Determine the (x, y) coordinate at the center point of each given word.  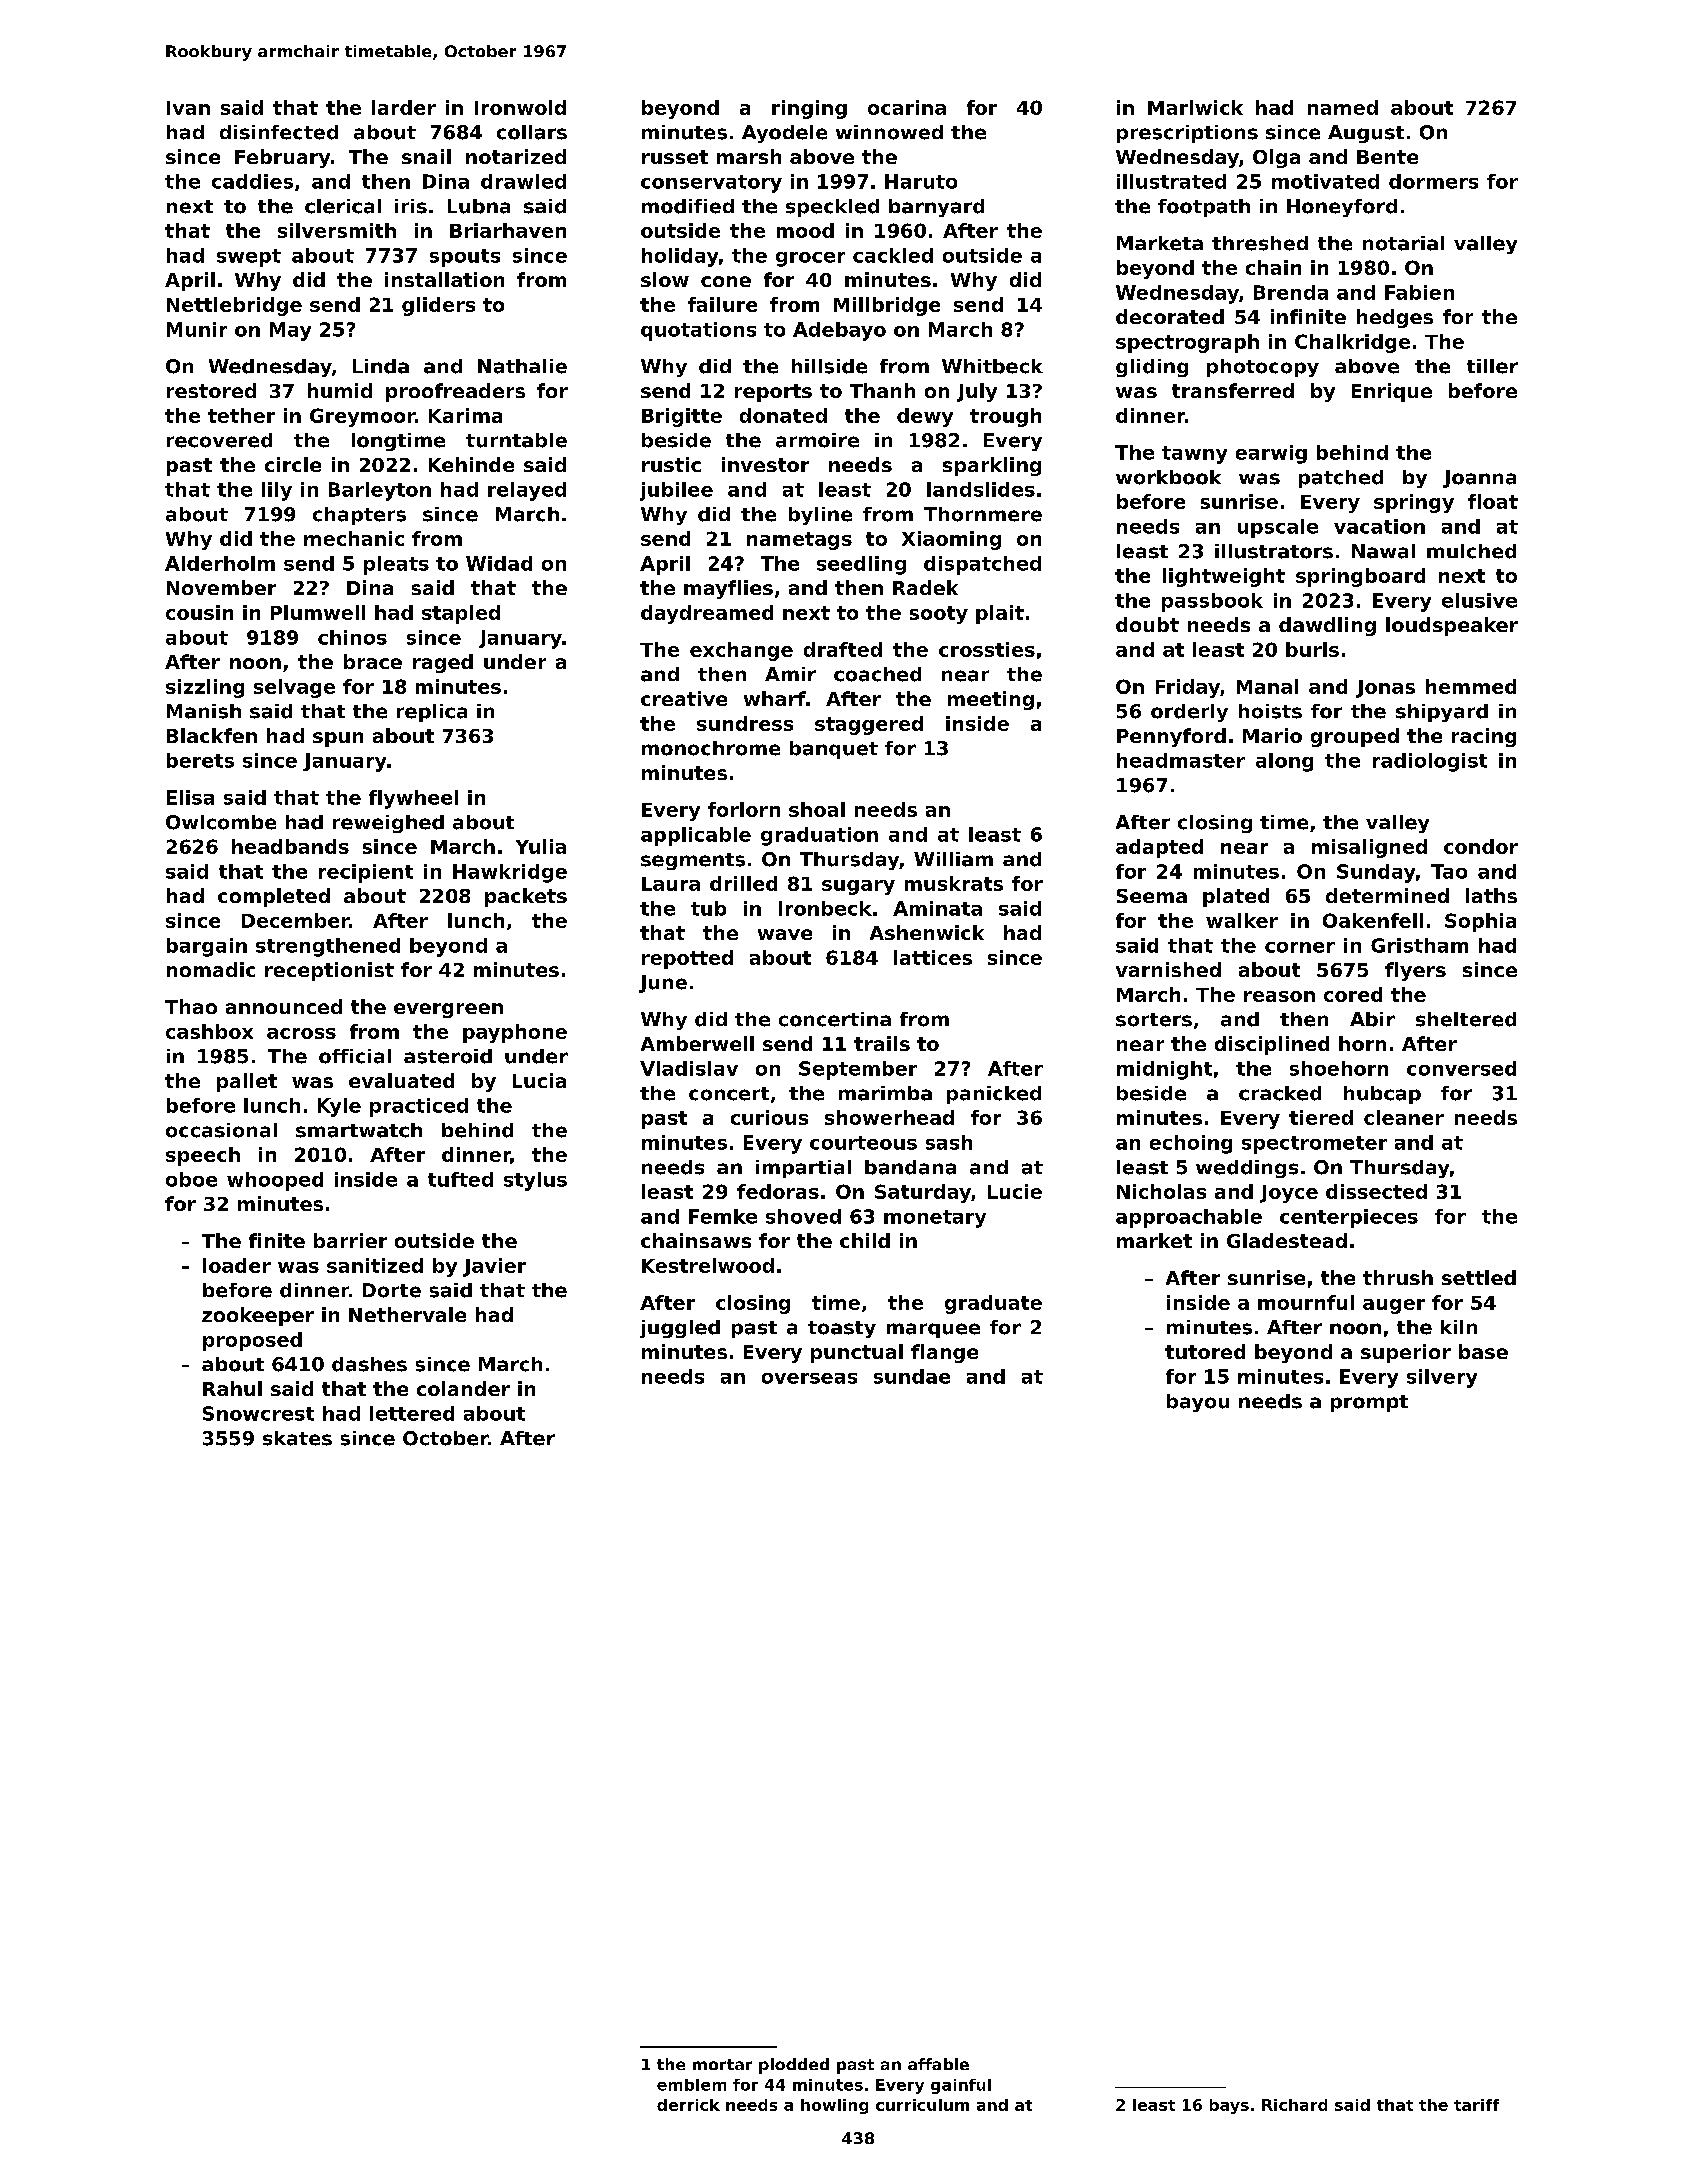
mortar (722, 2064)
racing (1484, 737)
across (301, 1033)
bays (1229, 2106)
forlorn (744, 809)
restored (211, 390)
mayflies (728, 589)
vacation (1379, 526)
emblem (691, 2085)
